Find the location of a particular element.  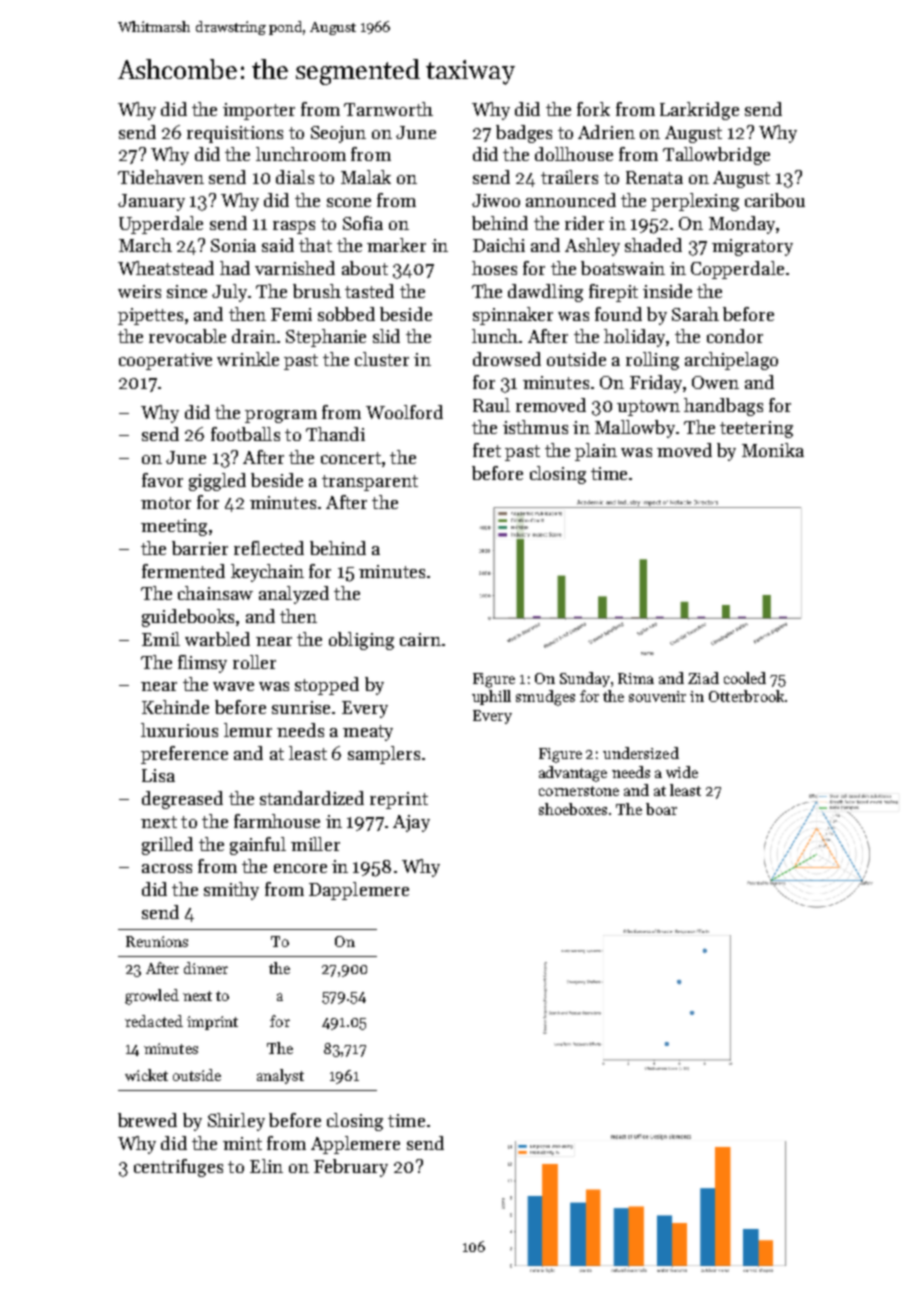

badges is located at coordinates (524, 134).
